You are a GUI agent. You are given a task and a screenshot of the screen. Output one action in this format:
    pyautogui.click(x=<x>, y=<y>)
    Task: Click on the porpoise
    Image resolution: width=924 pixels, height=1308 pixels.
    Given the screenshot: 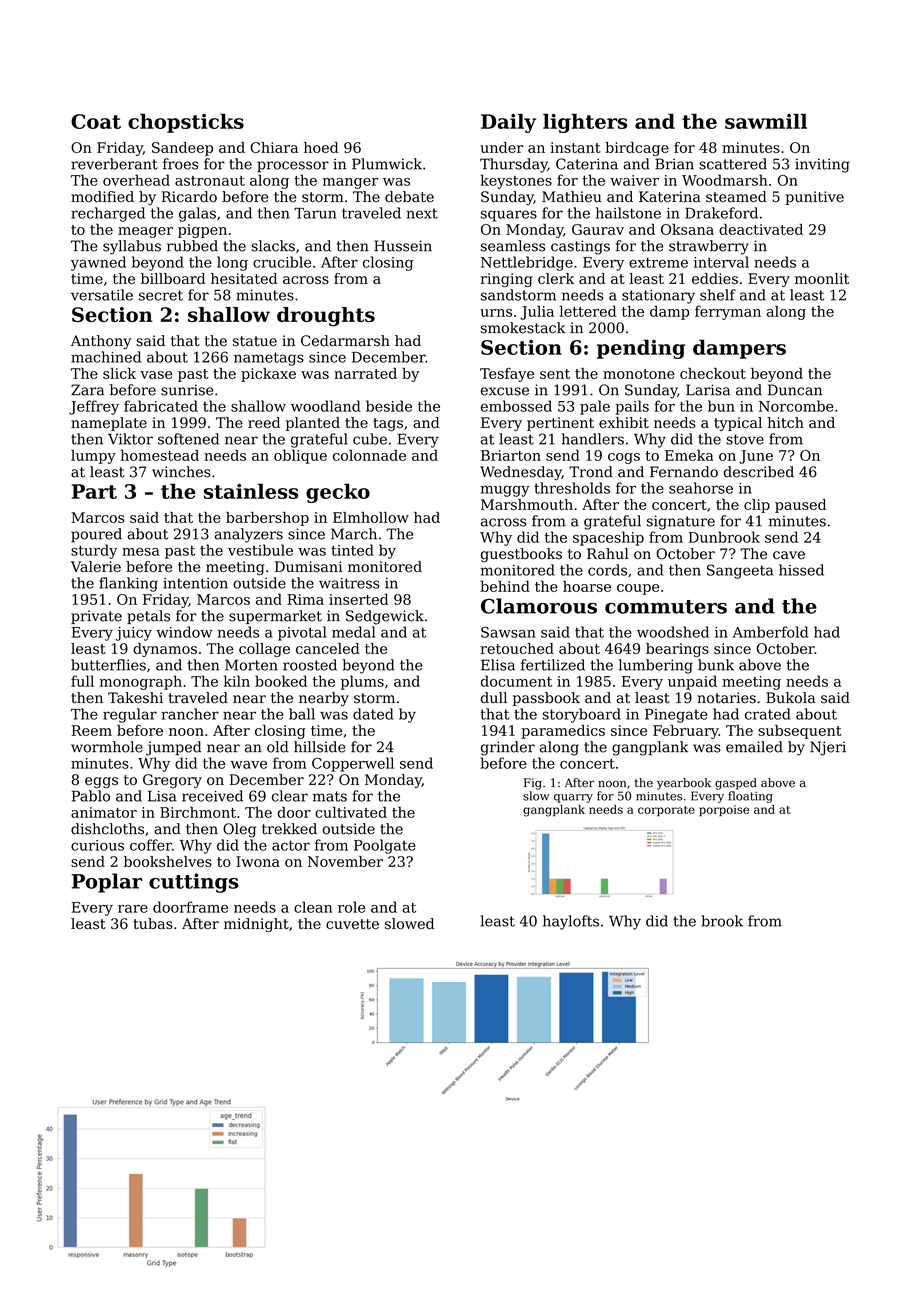 What is the action you would take?
    pyautogui.click(x=724, y=810)
